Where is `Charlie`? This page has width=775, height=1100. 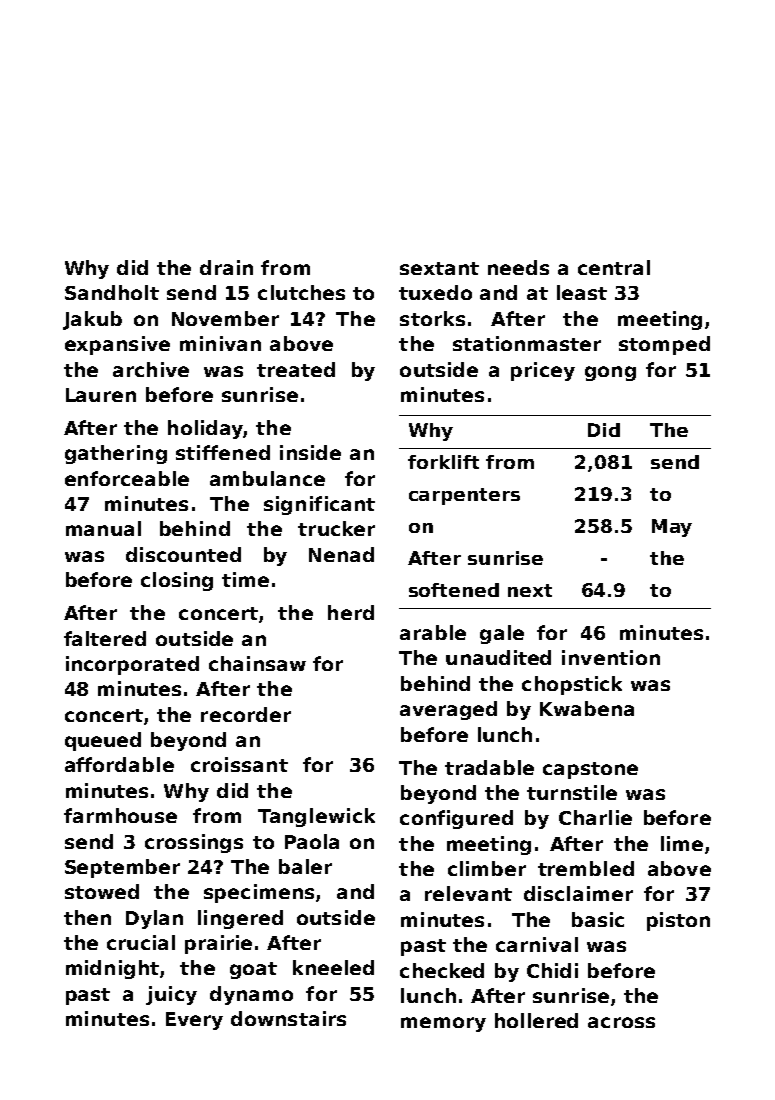 Charlie is located at coordinates (595, 817).
